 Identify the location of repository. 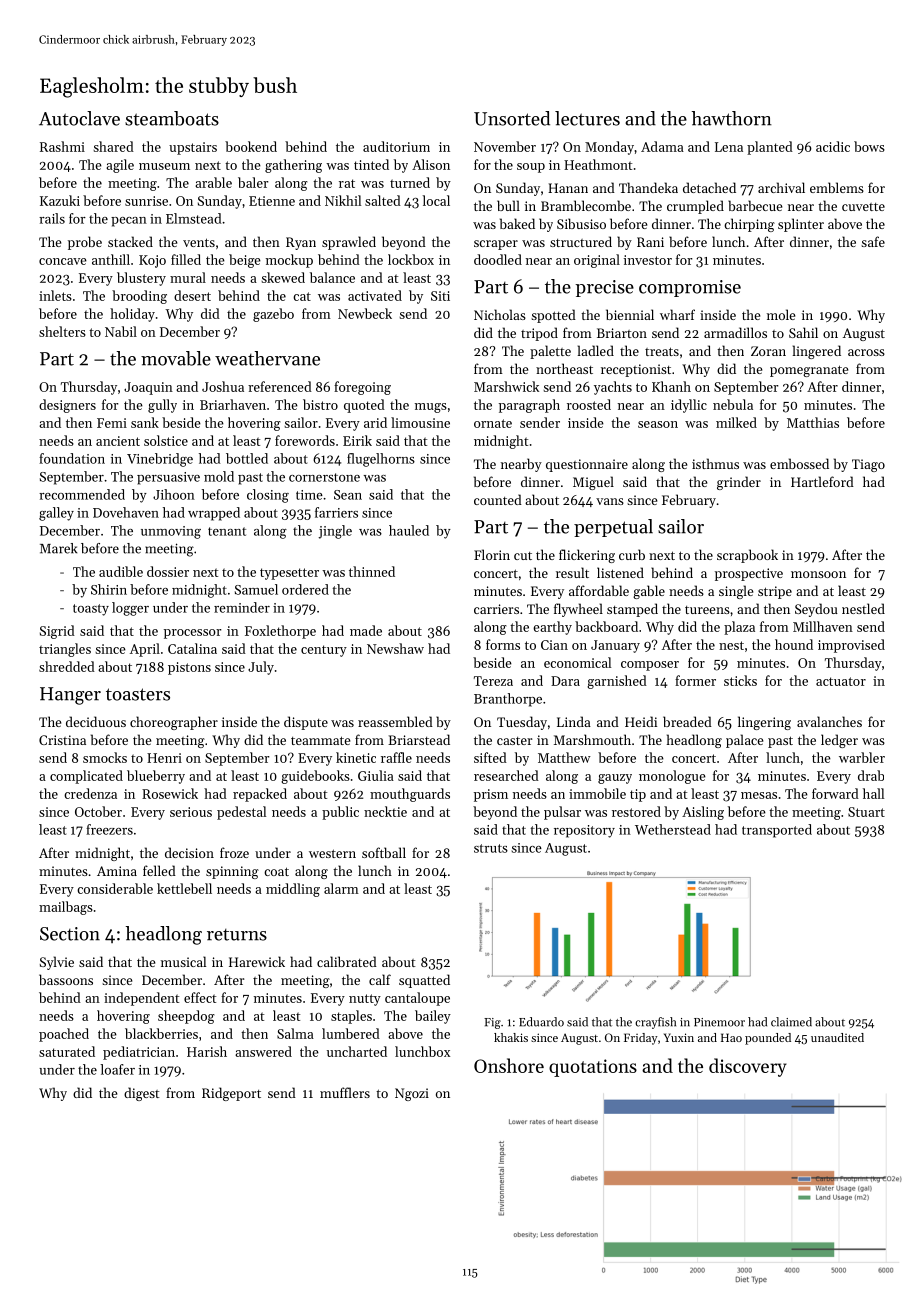
(584, 831).
